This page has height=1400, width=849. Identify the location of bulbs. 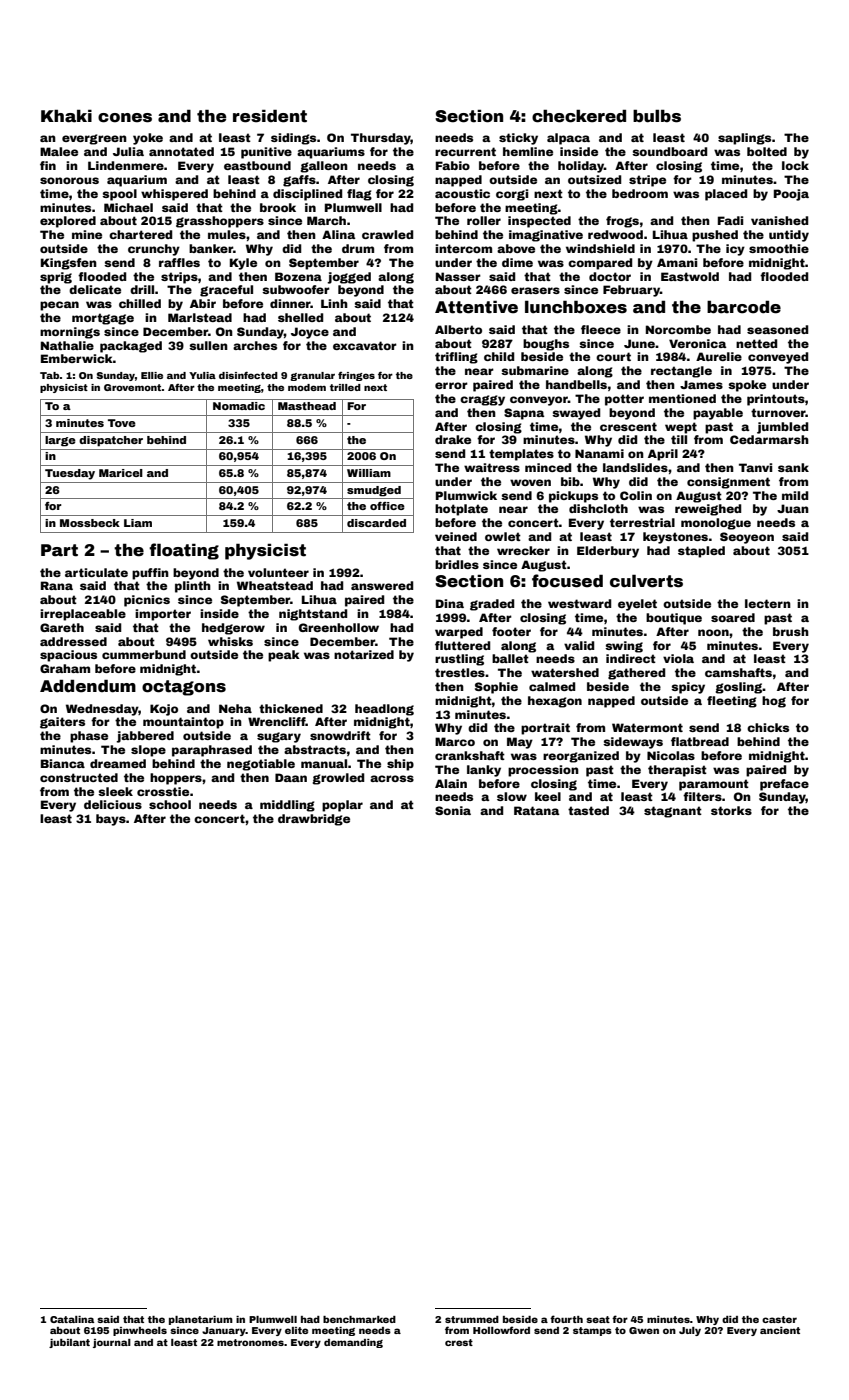
(657, 116).
